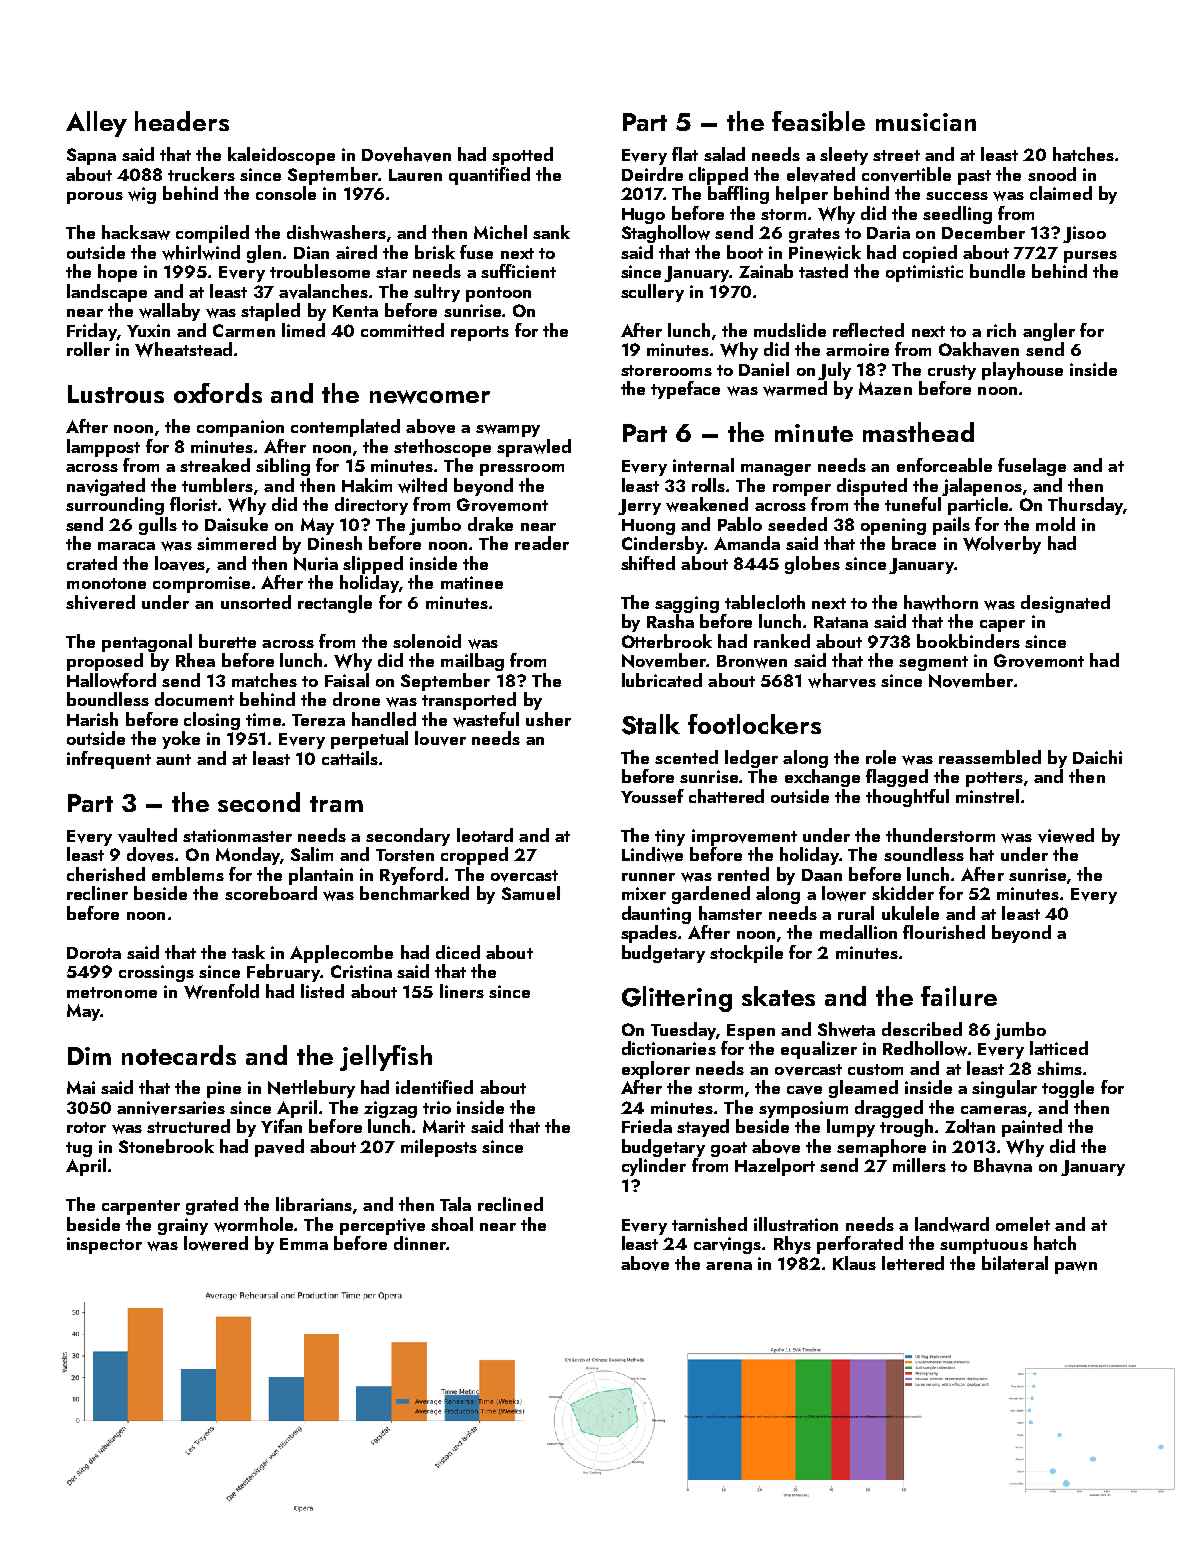 This screenshot has height=1546, width=1194. What do you see at coordinates (182, 121) in the screenshot?
I see `headers` at bounding box center [182, 121].
